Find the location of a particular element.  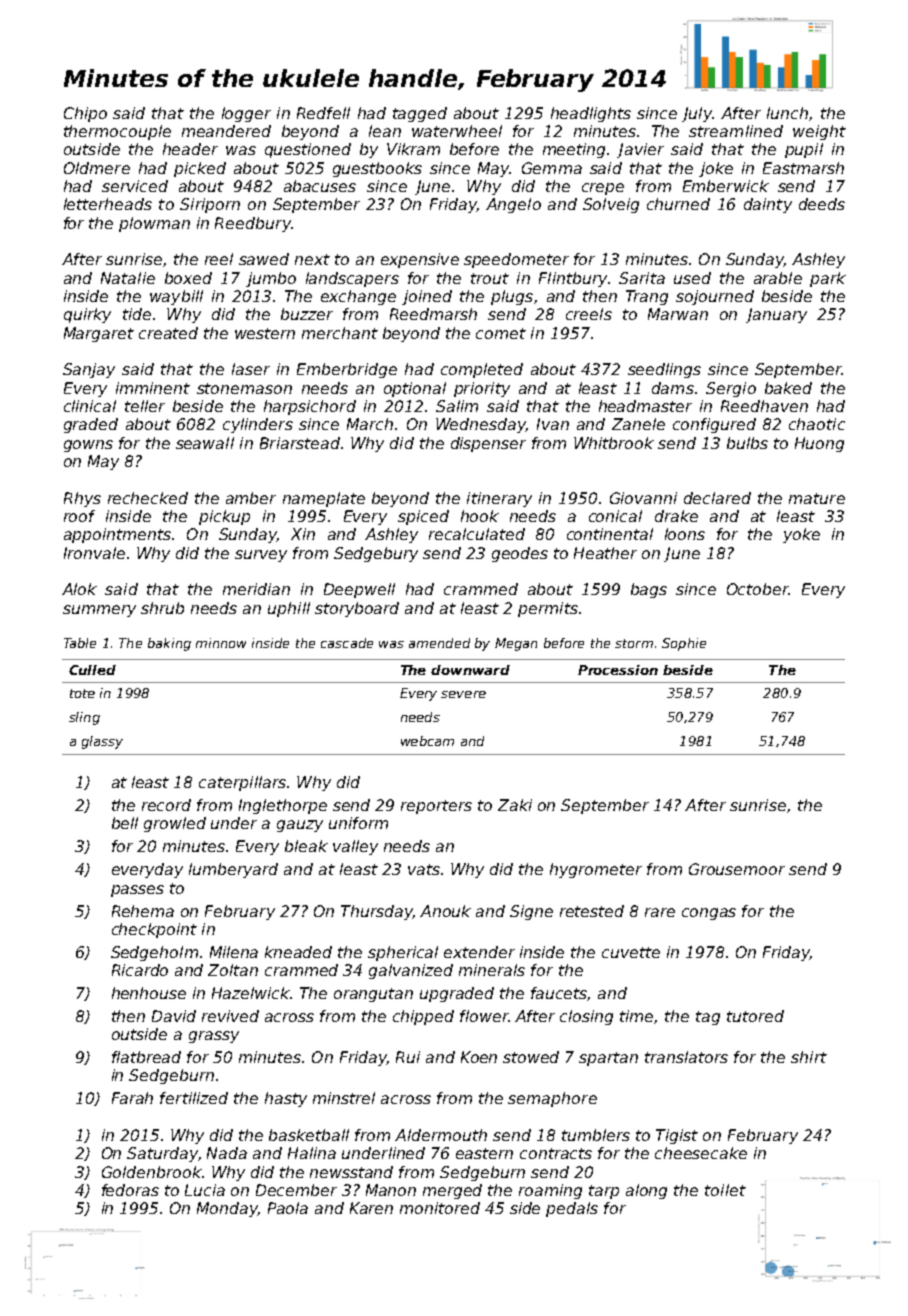

webcam is located at coordinates (427, 741).
